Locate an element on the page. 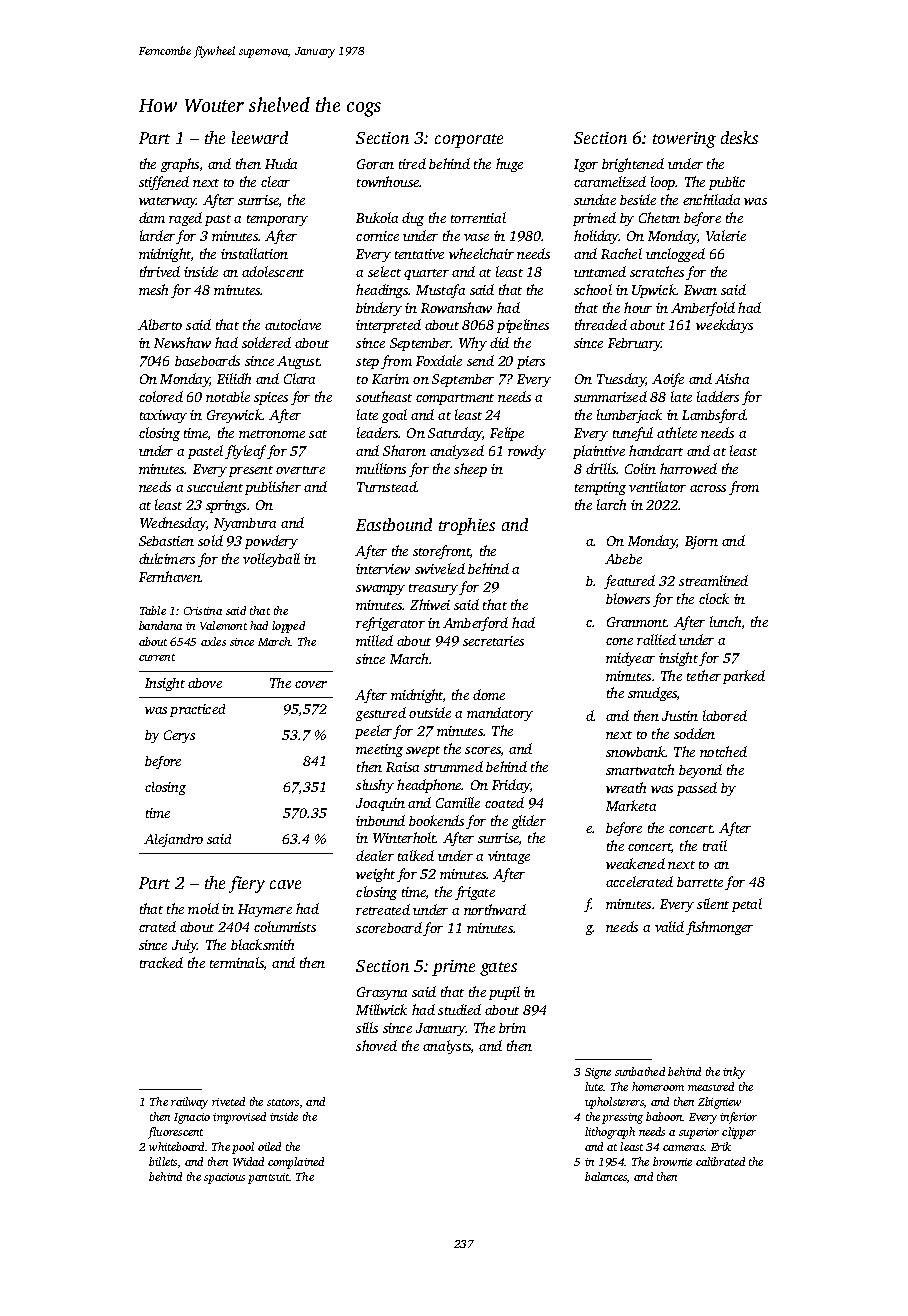 The height and width of the image is (1316, 908). wheelchair is located at coordinates (481, 253).
